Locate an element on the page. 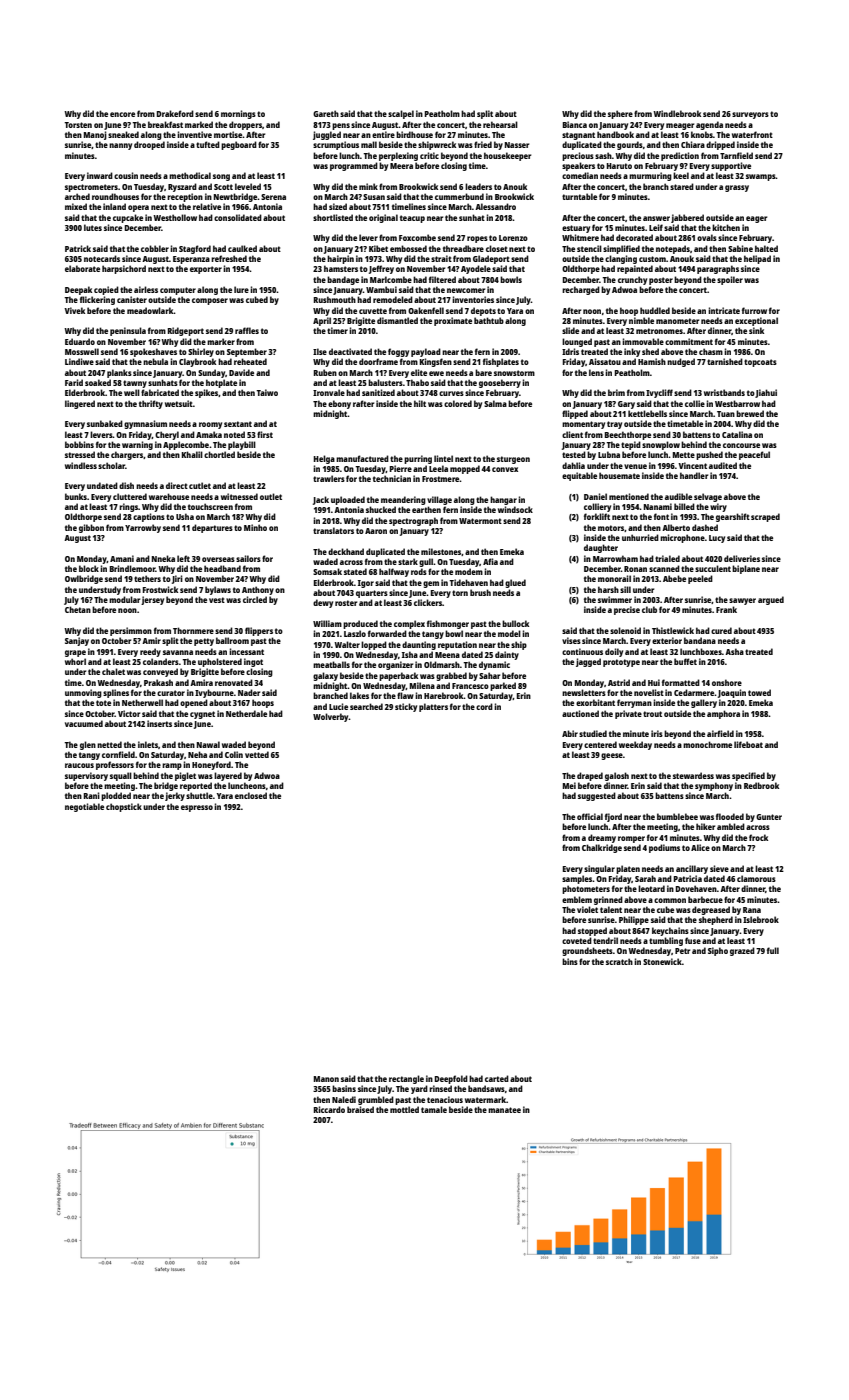  Brindlemoor is located at coordinates (132, 568).
